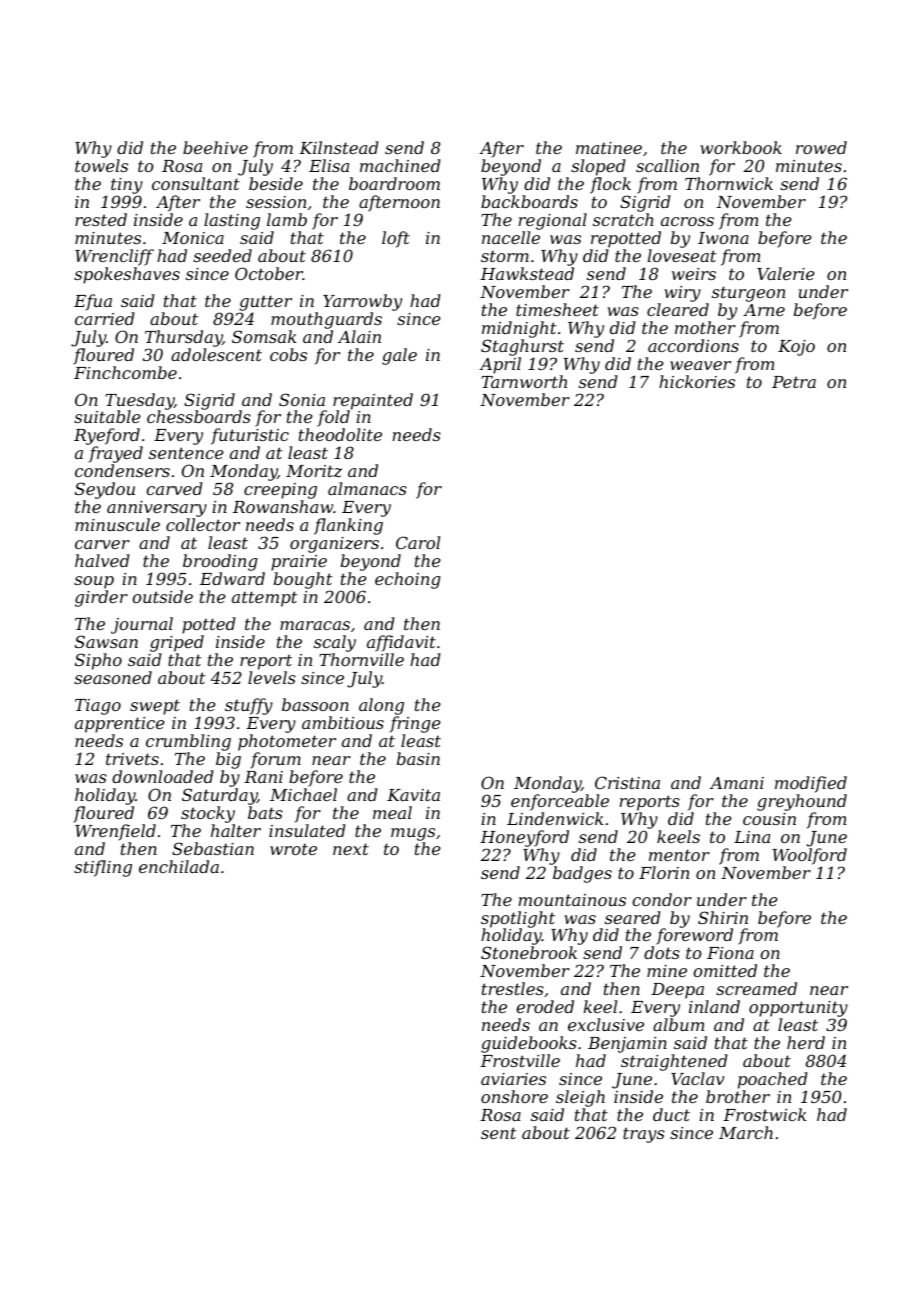 This screenshot has height=1310, width=922. What do you see at coordinates (315, 625) in the screenshot?
I see `maracas` at bounding box center [315, 625].
